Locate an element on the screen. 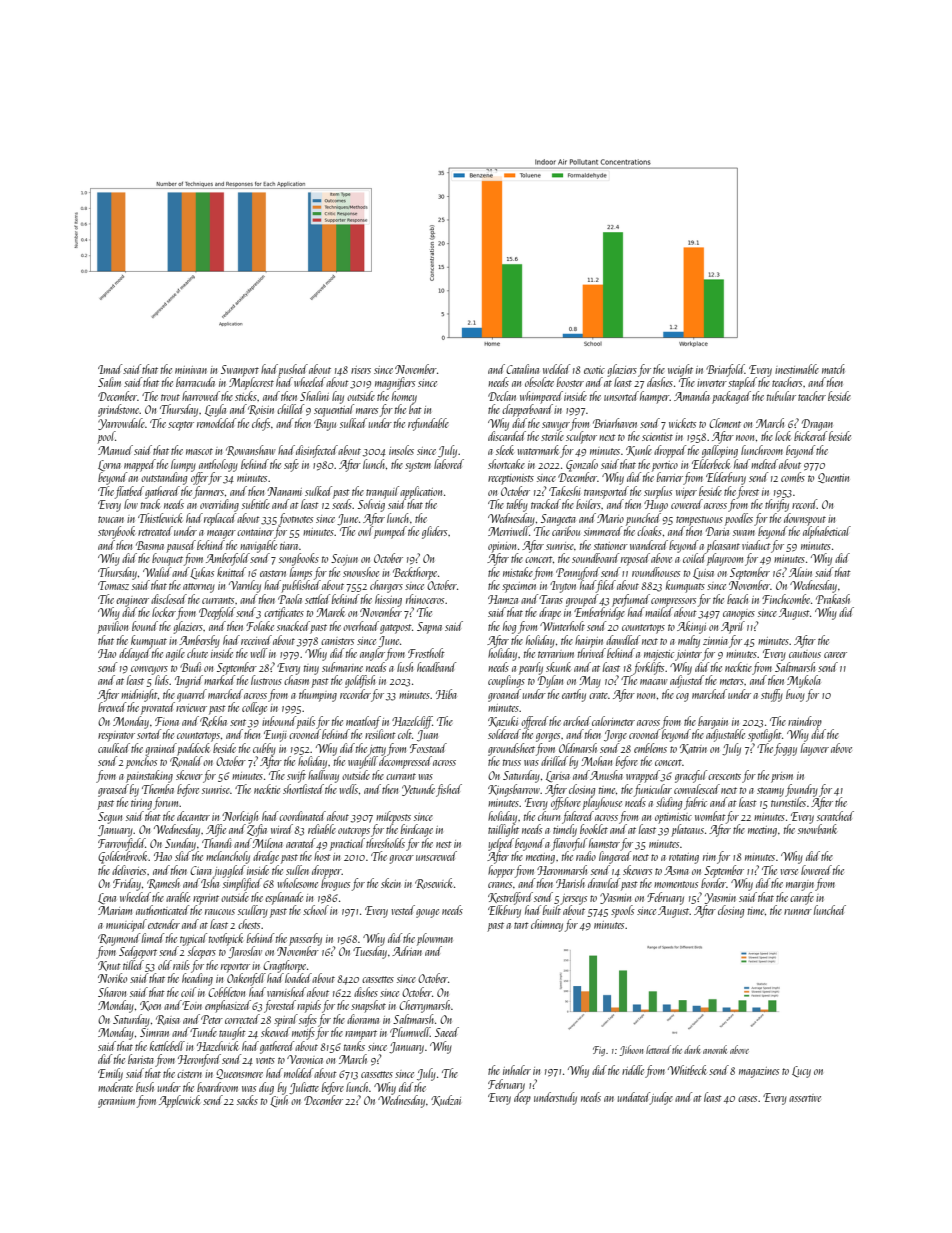 This screenshot has width=952, height=1233. raucous is located at coordinates (220, 912).
